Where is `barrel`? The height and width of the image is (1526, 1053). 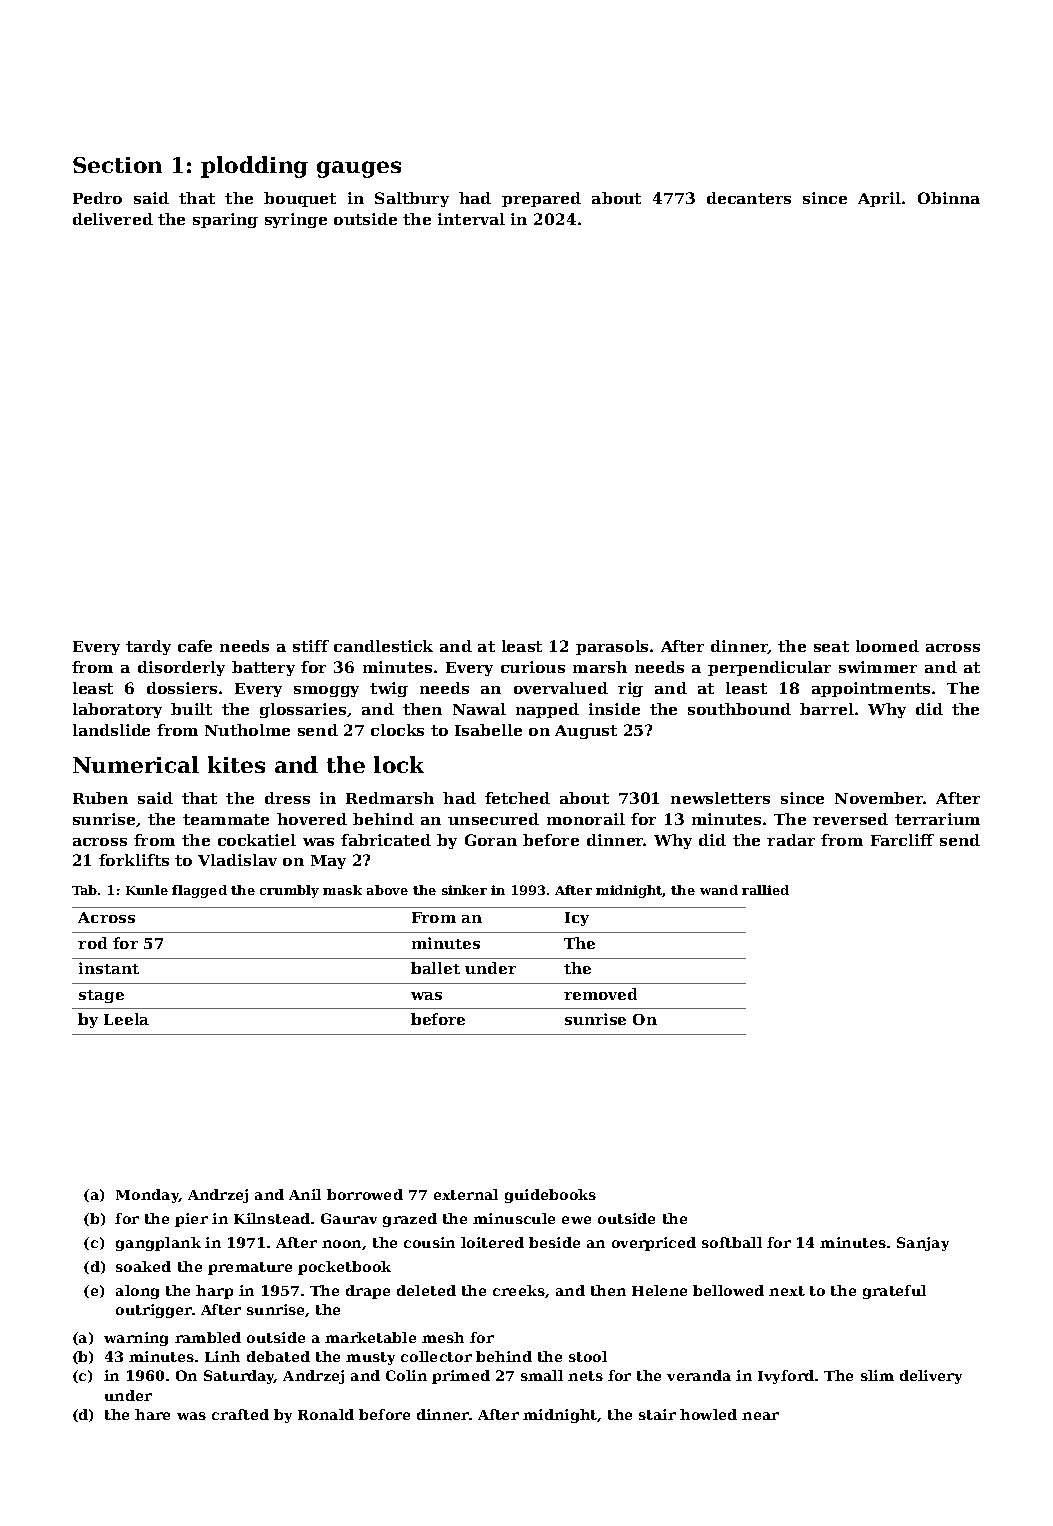
barrel is located at coordinates (827, 709).
